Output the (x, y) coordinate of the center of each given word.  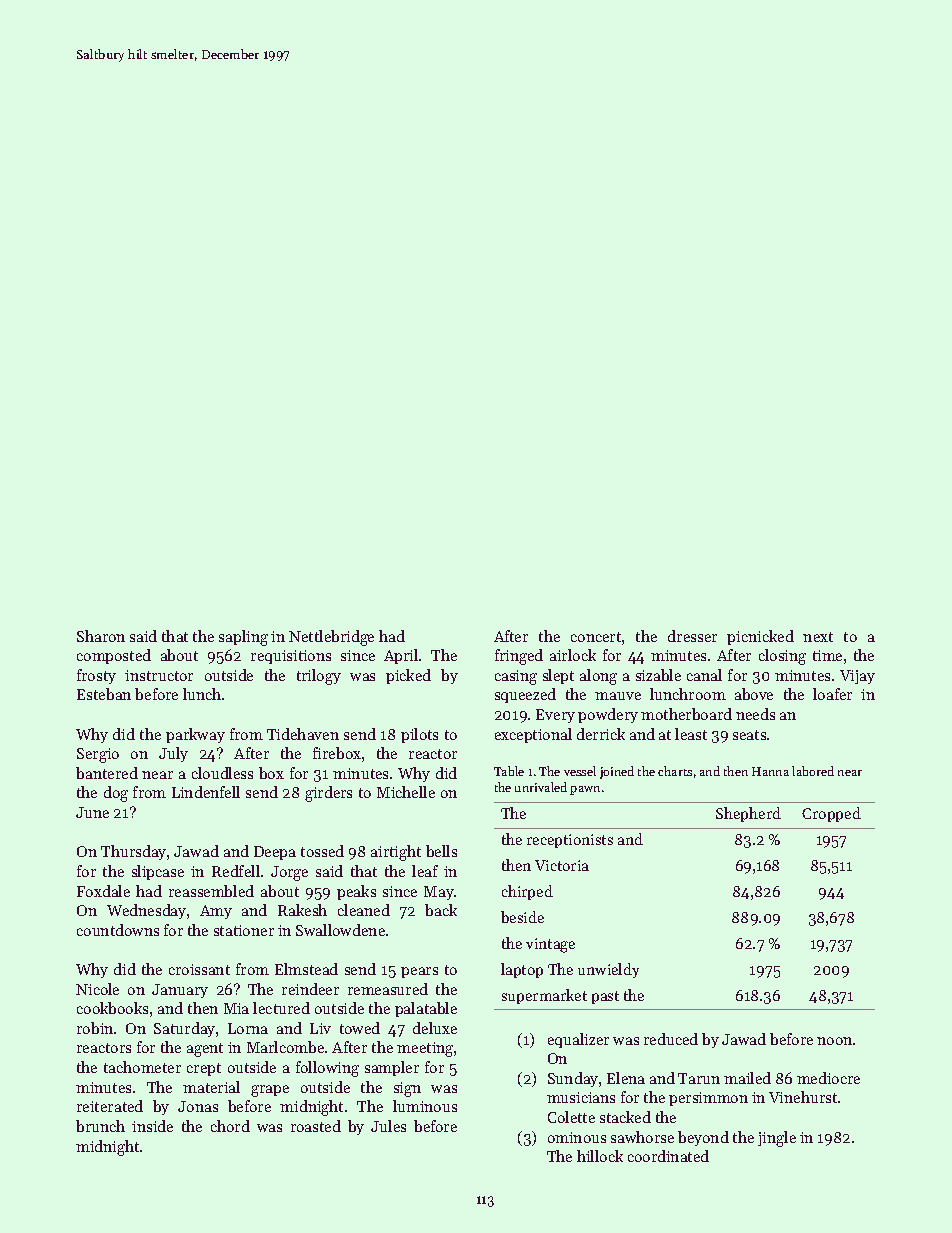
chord (230, 1126)
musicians (581, 1097)
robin (95, 1028)
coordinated (668, 1156)
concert (596, 637)
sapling (243, 638)
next (818, 637)
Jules (388, 1126)
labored (813, 771)
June (92, 812)
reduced (671, 1039)
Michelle (406, 792)
